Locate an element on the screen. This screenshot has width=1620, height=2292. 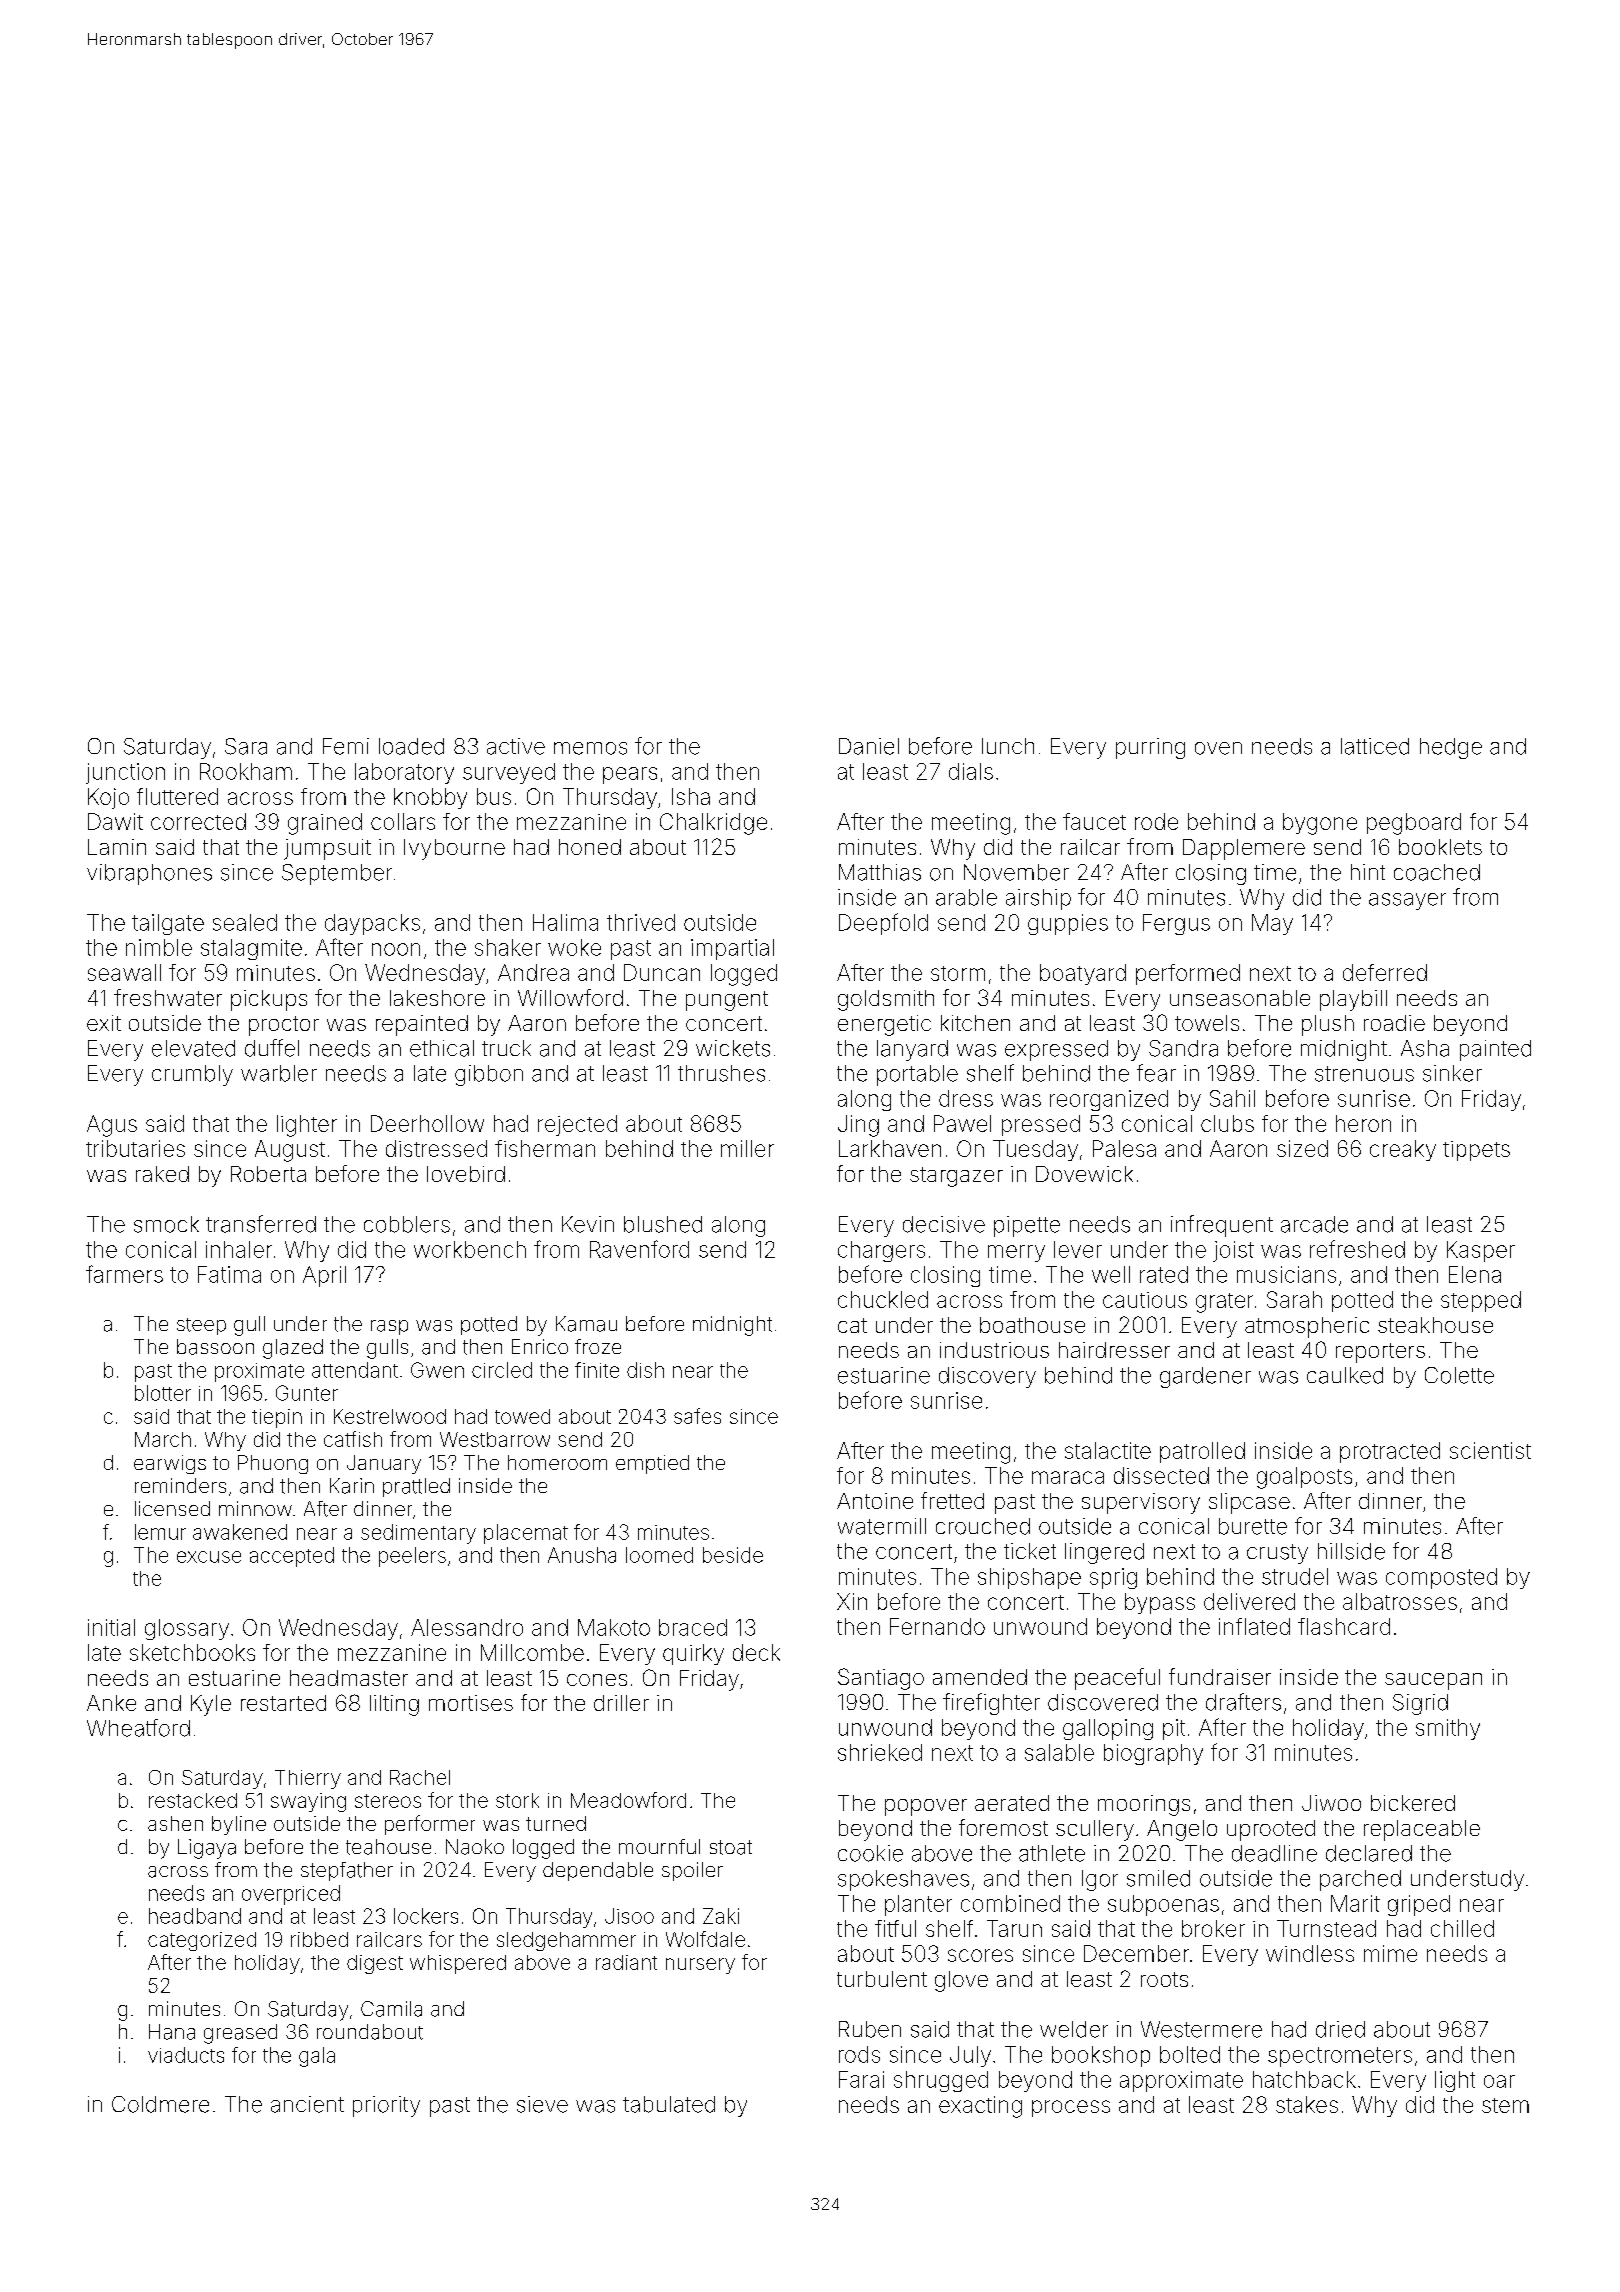
farmers is located at coordinates (124, 1274).
